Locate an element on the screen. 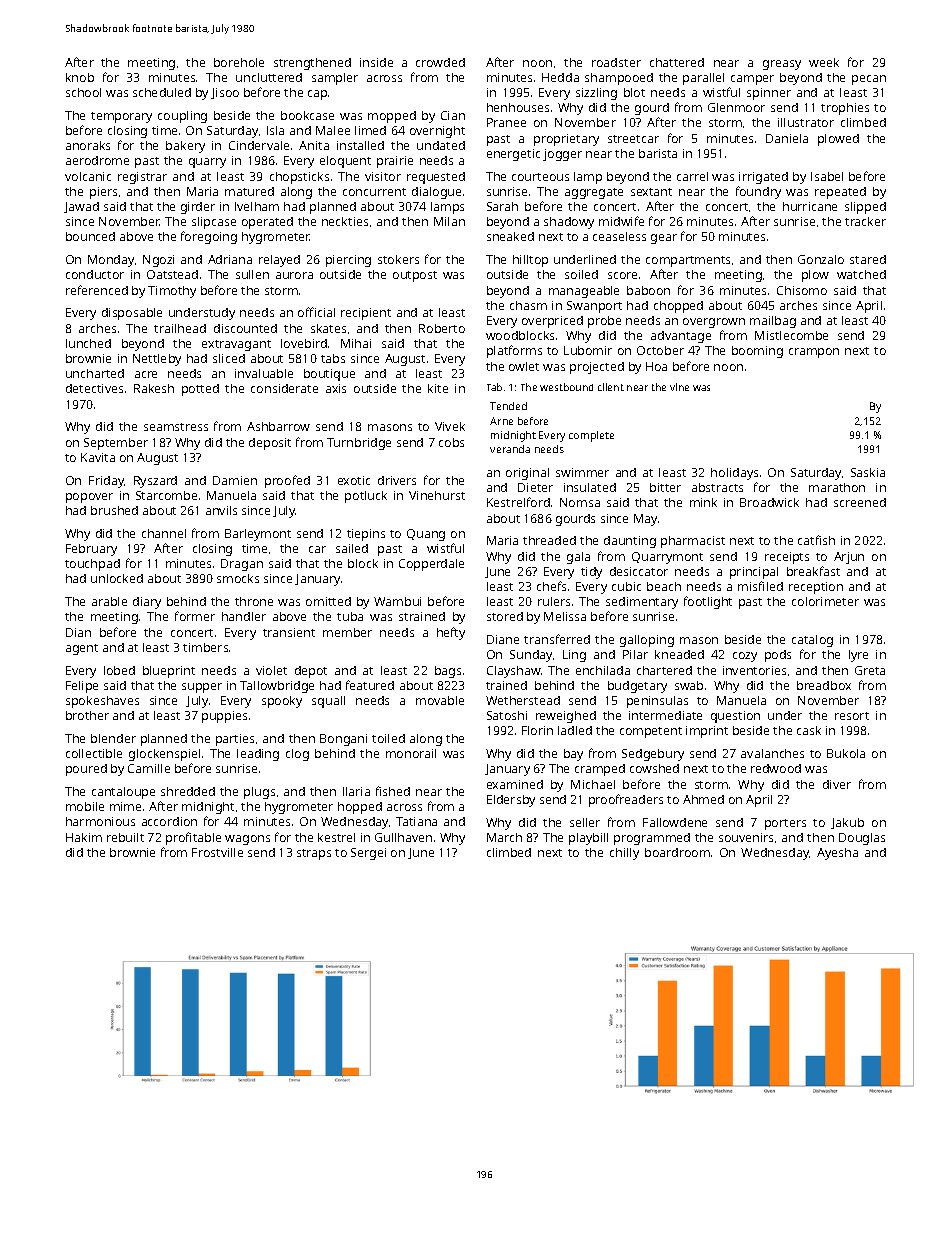  marathon is located at coordinates (837, 487).
